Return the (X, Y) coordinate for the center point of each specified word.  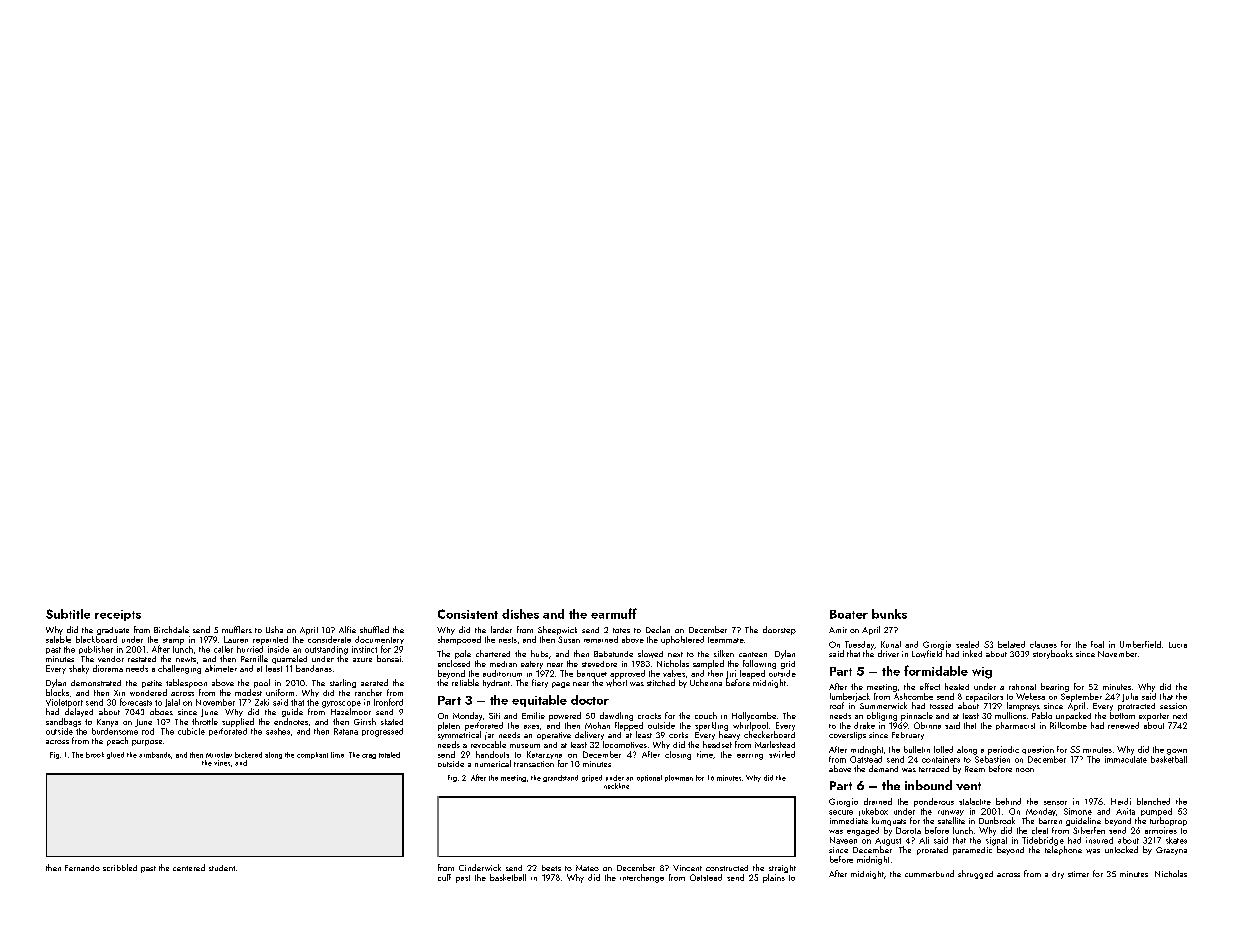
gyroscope (341, 704)
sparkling (711, 726)
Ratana (346, 731)
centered (189, 867)
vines (222, 763)
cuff (444, 877)
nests (508, 640)
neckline (616, 786)
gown (1177, 752)
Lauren (236, 639)
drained (878, 801)
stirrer (1078, 874)
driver (888, 653)
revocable (488, 744)
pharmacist (1015, 726)
